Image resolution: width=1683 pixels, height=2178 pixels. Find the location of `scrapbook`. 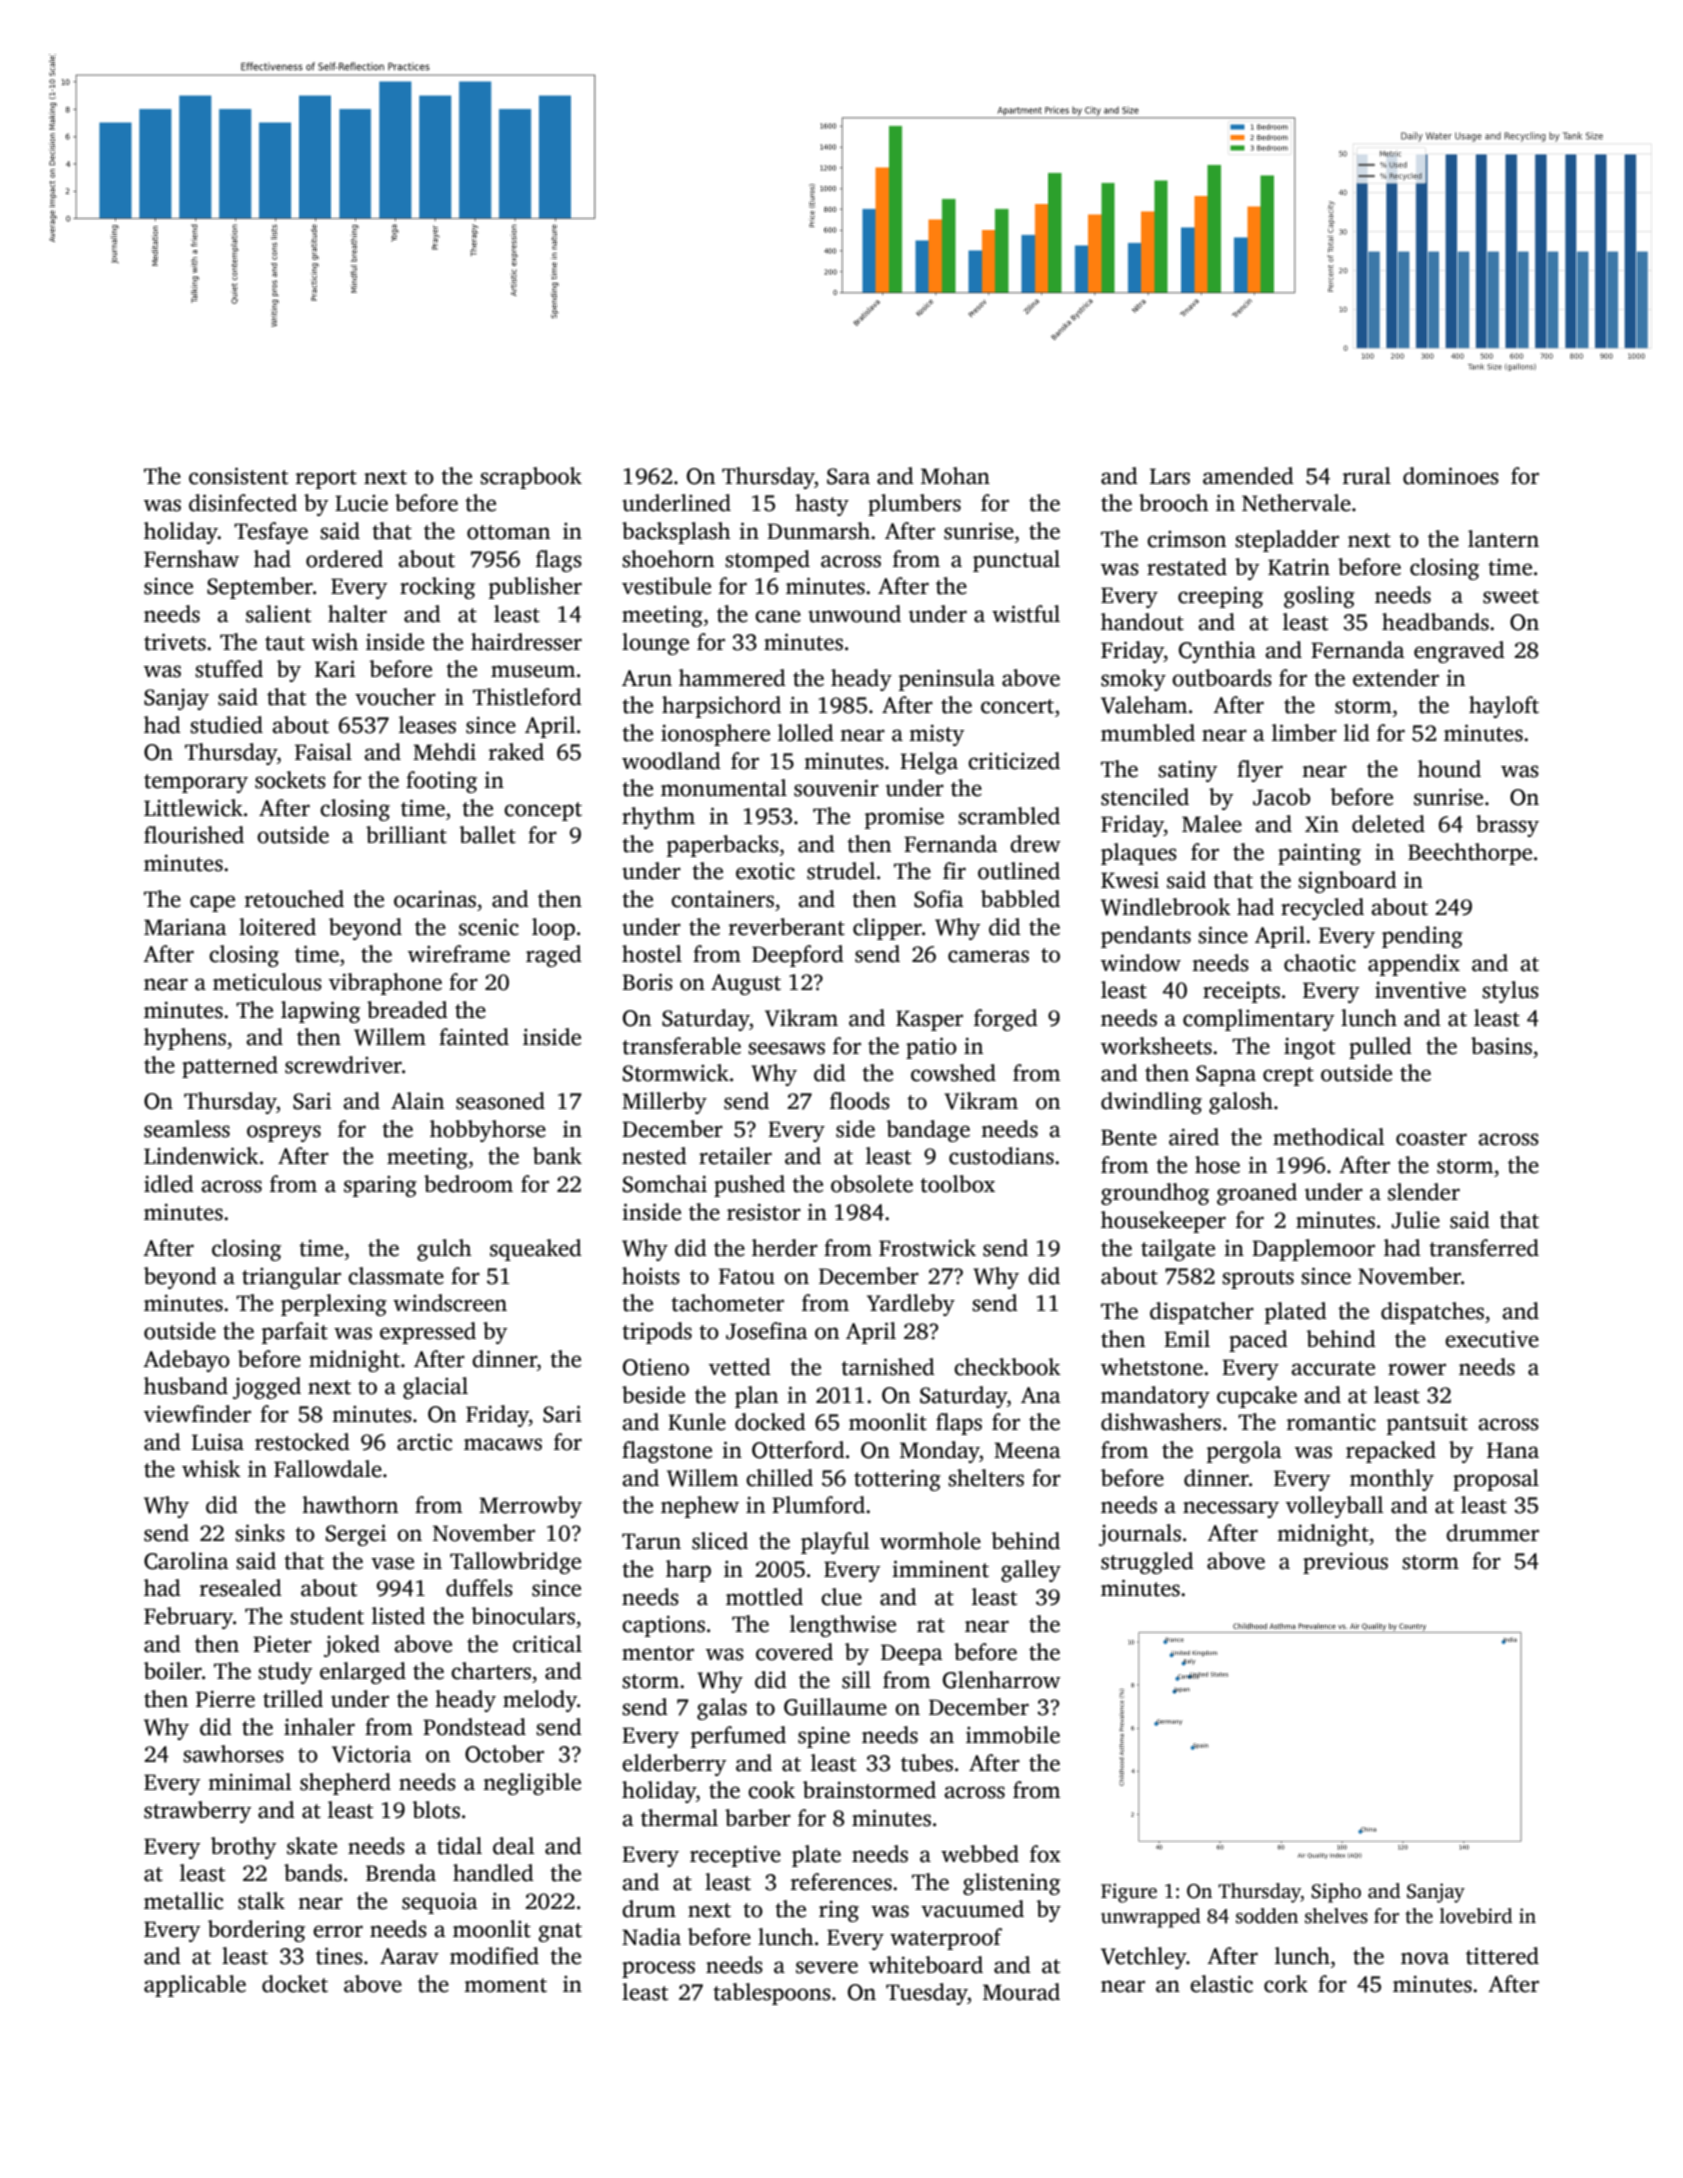

scrapbook is located at coordinates (531, 478).
